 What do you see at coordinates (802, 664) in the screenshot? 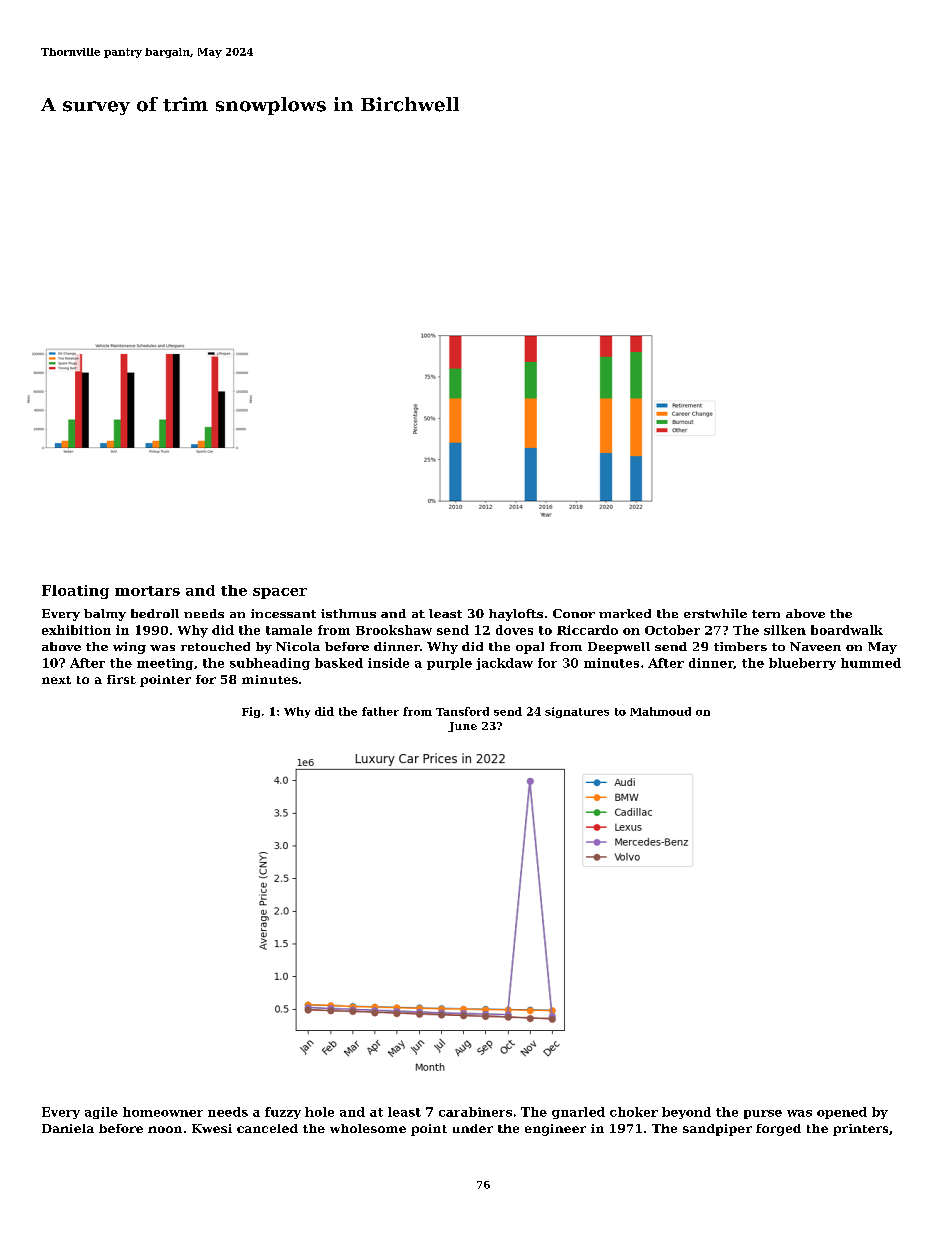
I see `blueberry` at bounding box center [802, 664].
